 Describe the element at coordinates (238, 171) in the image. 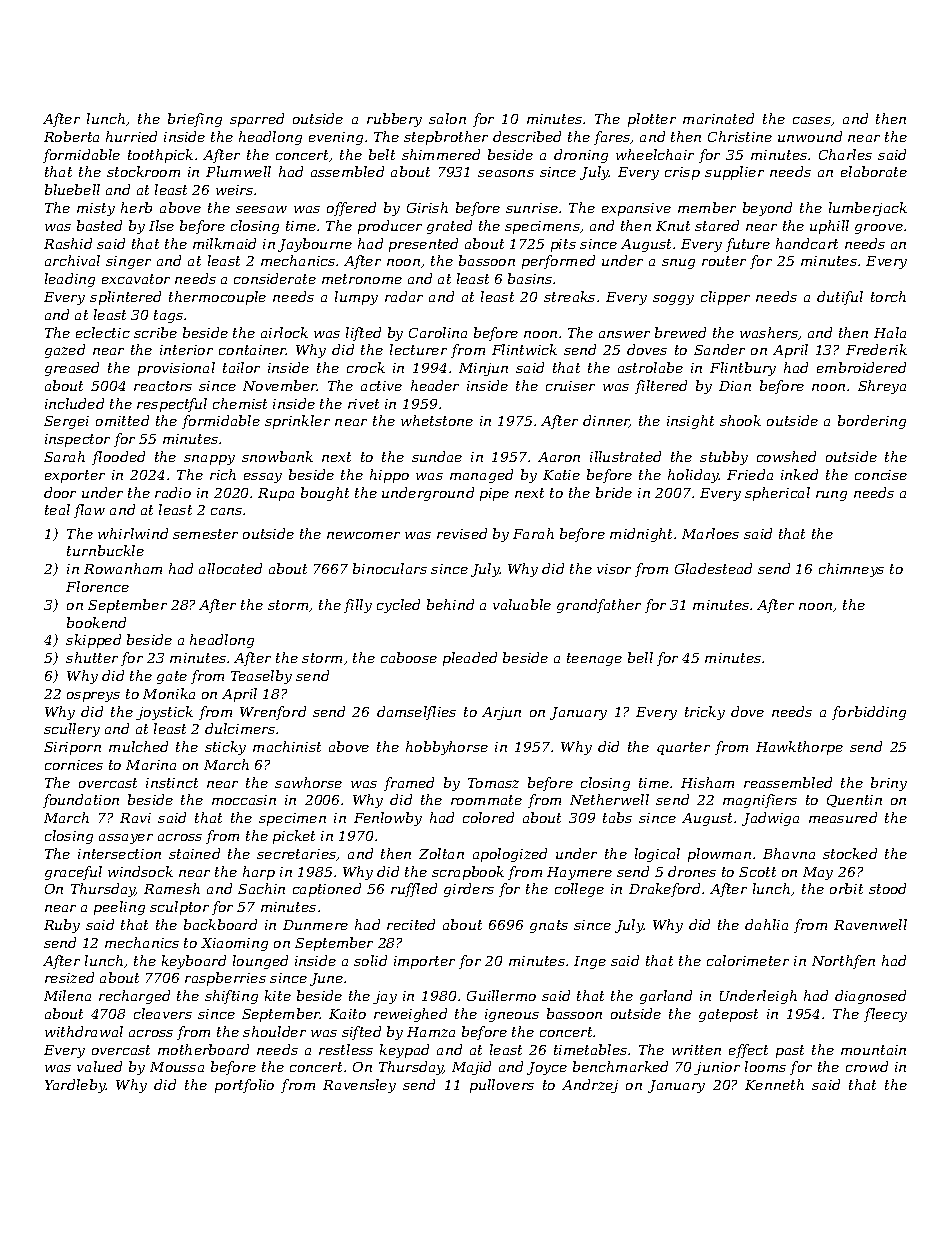

I see `Plumwell` at that location.
